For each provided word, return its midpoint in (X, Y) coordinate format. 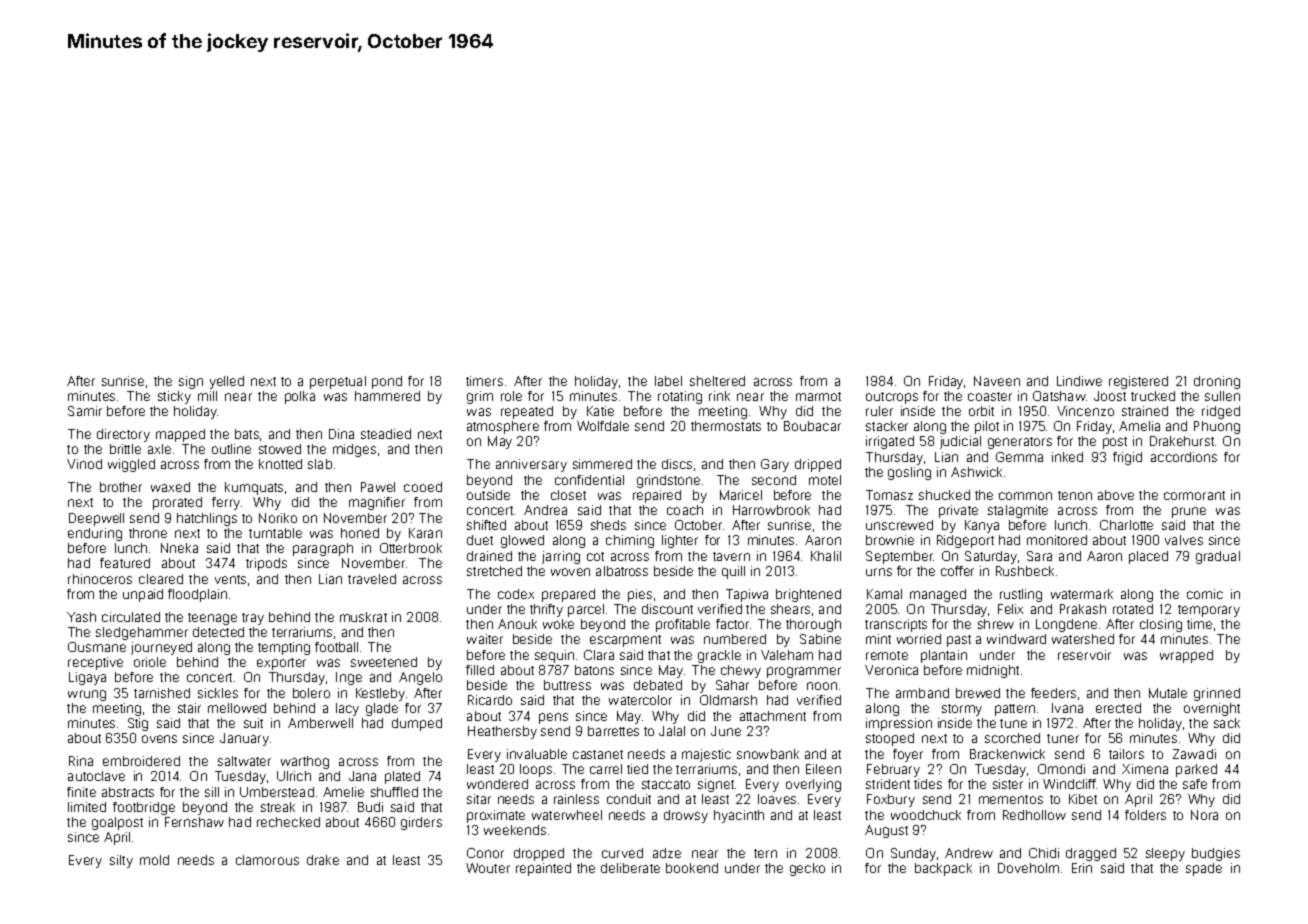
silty (121, 861)
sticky (174, 397)
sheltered (717, 381)
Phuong (1217, 427)
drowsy (686, 816)
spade (1204, 869)
